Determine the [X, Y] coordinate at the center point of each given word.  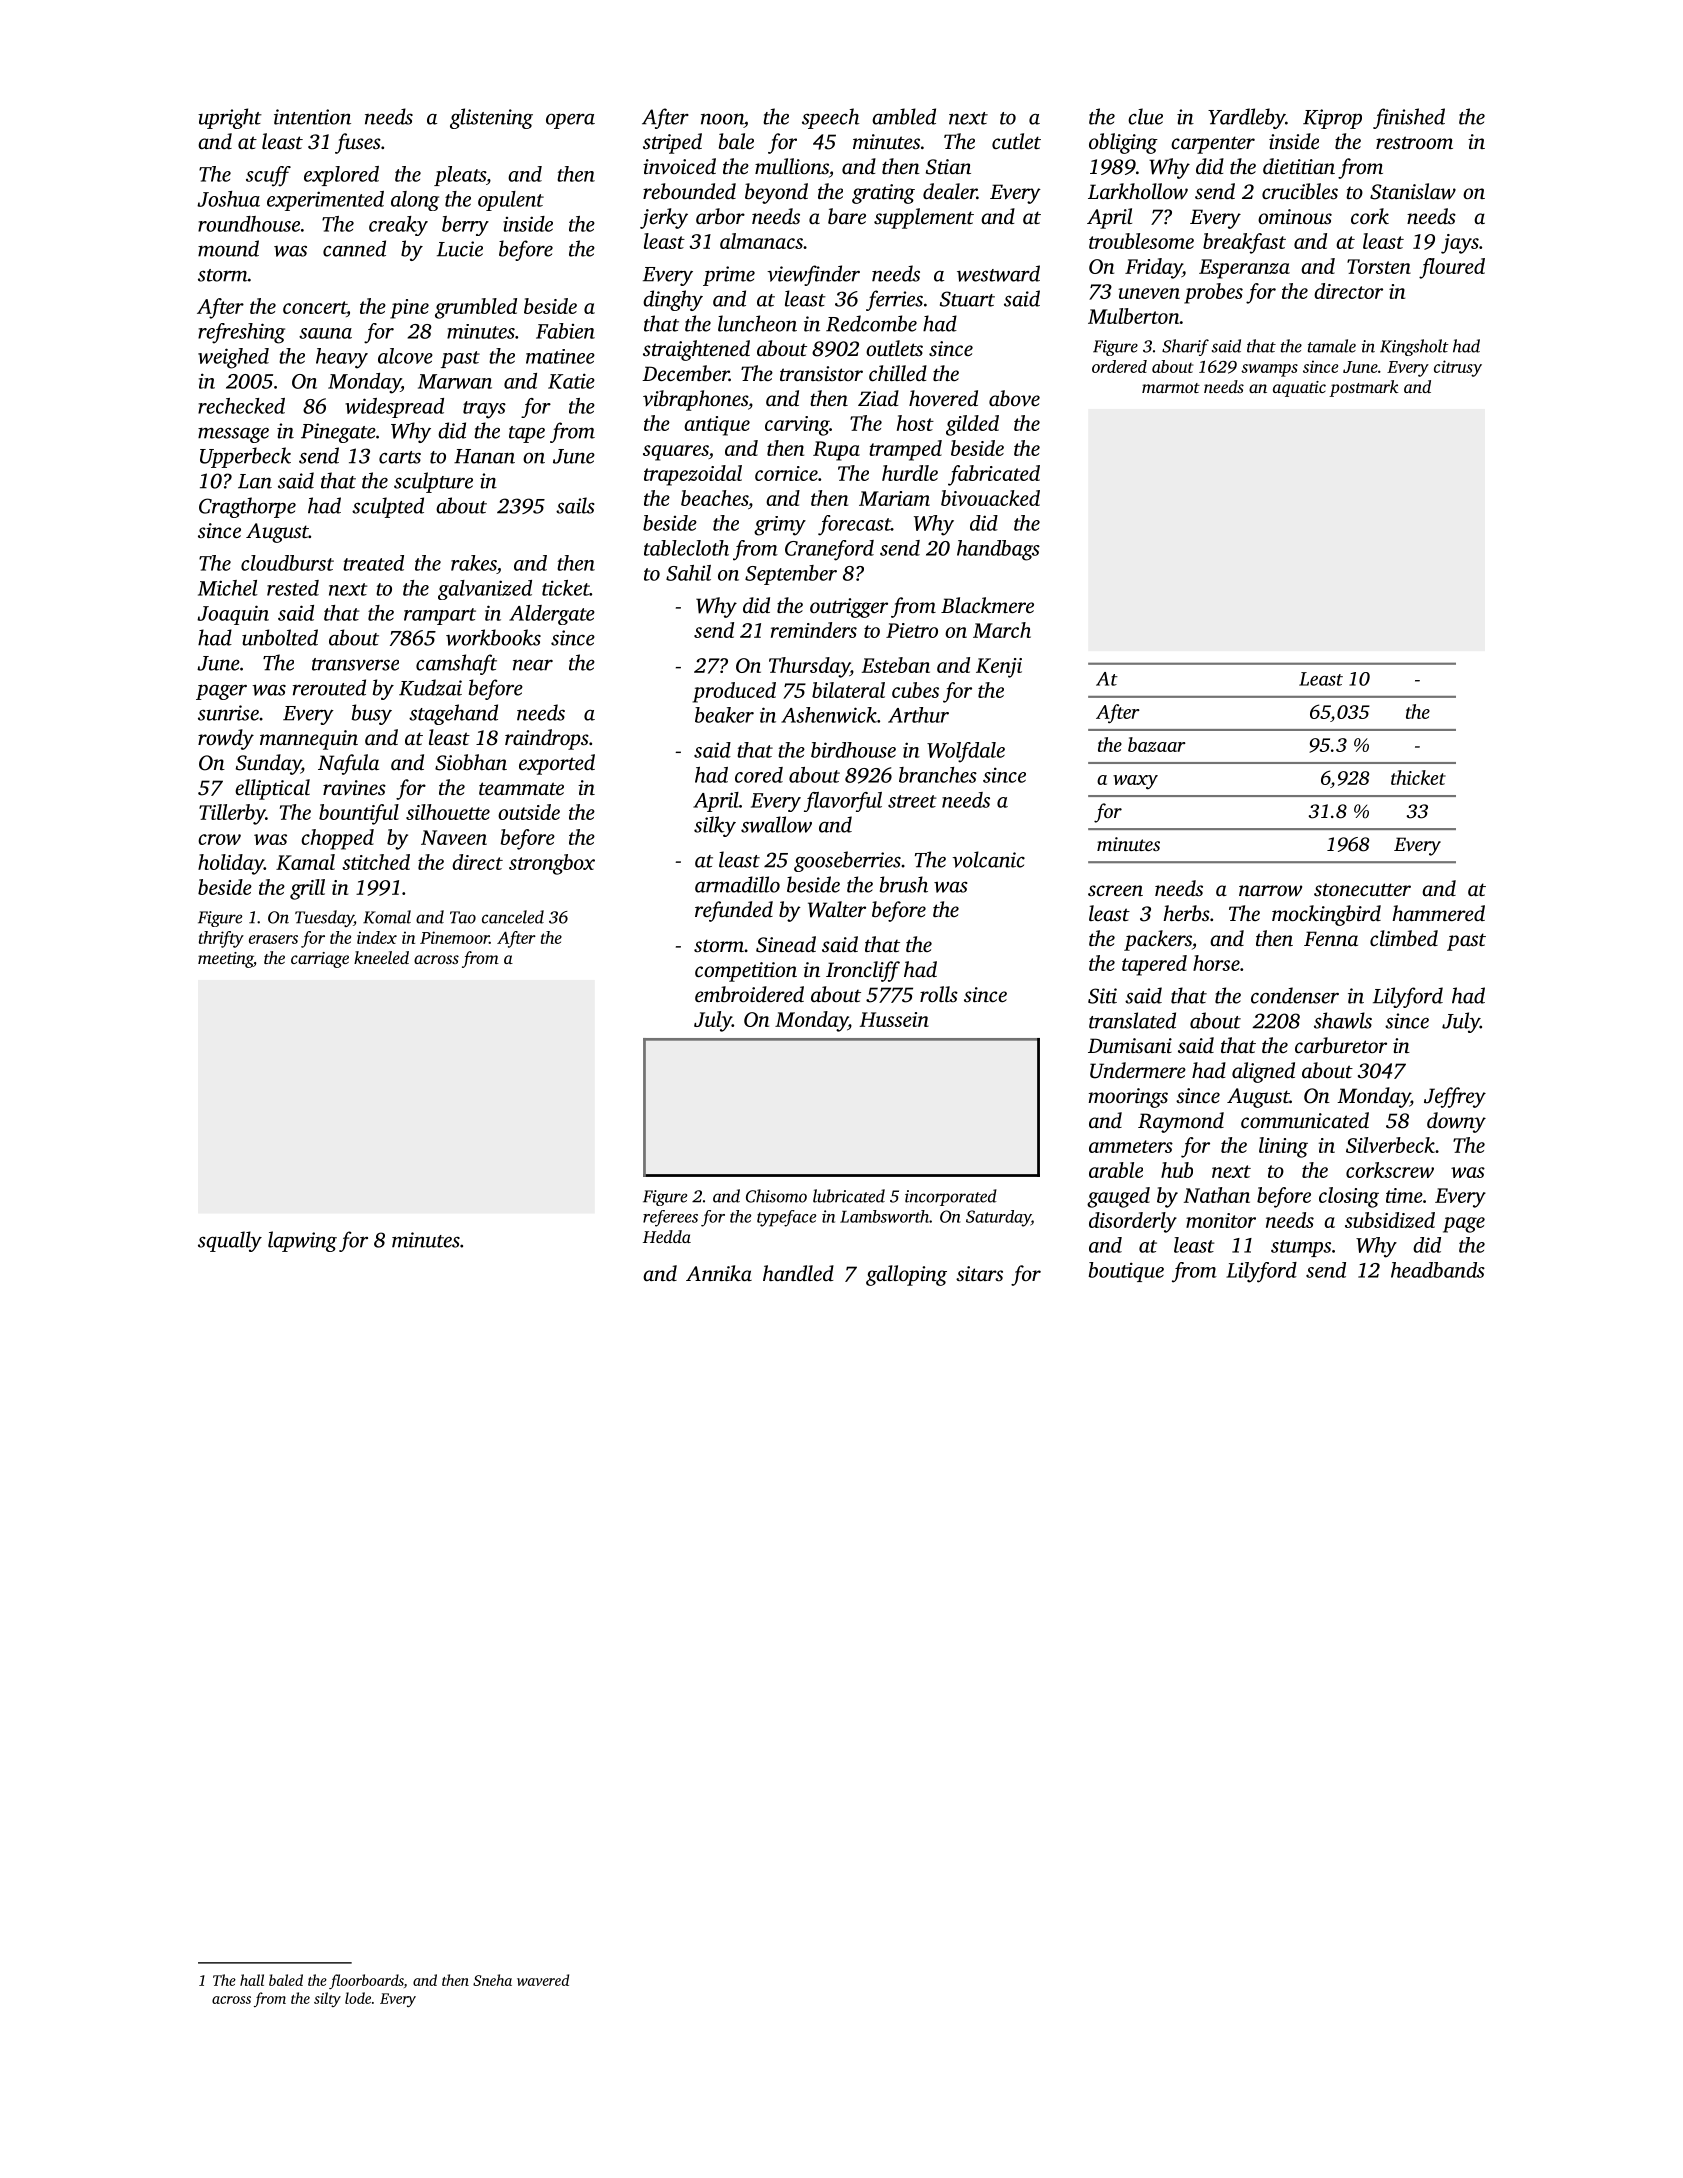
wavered [543, 1980]
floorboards [366, 1981]
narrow [1270, 890]
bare [847, 216]
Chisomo [776, 1196]
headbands [1438, 1270]
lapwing [302, 1241]
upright [230, 118]
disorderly [1133, 1222]
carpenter [1213, 145]
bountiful [359, 814]
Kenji [999, 668]
